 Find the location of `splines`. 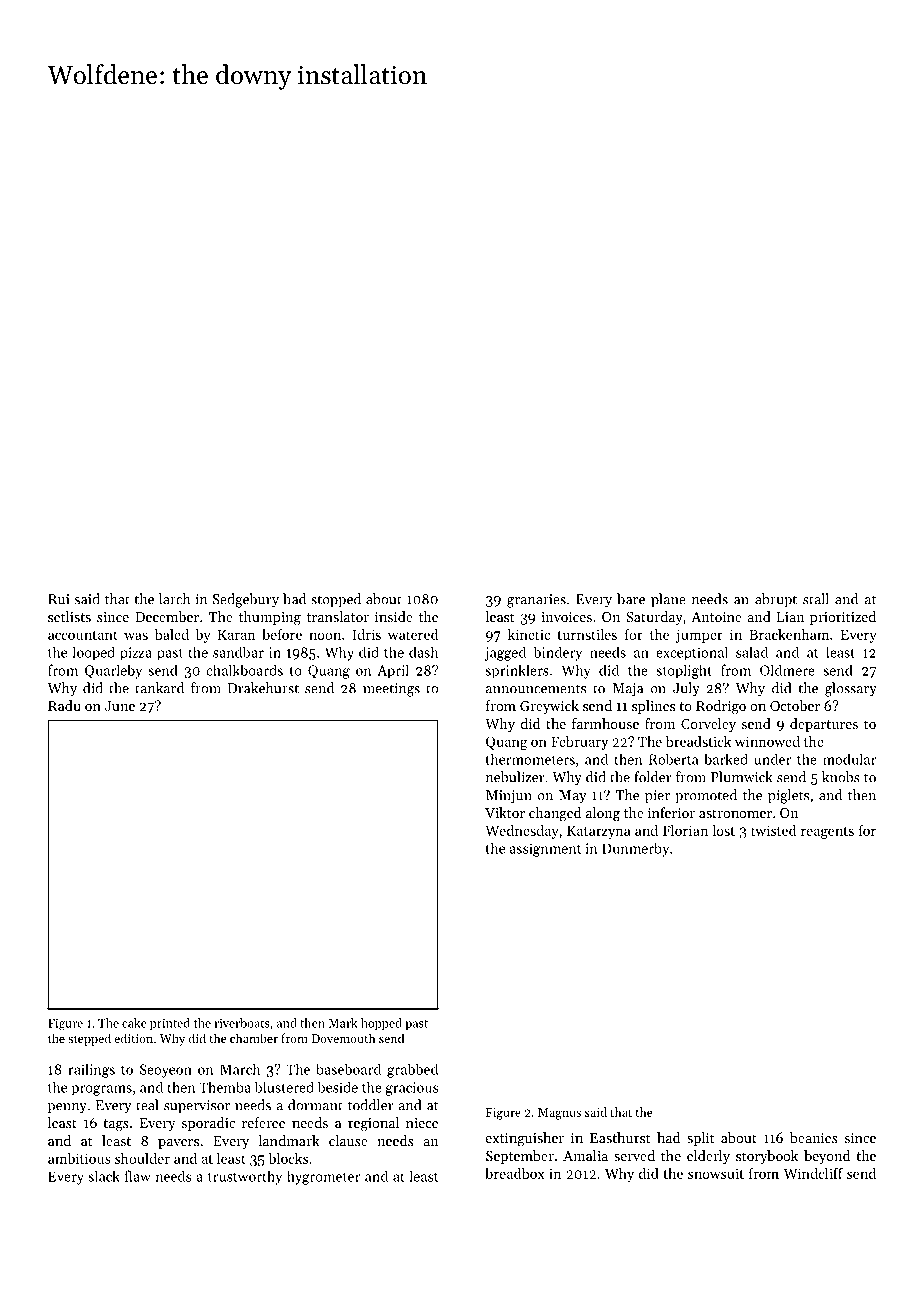

splines is located at coordinates (653, 707).
